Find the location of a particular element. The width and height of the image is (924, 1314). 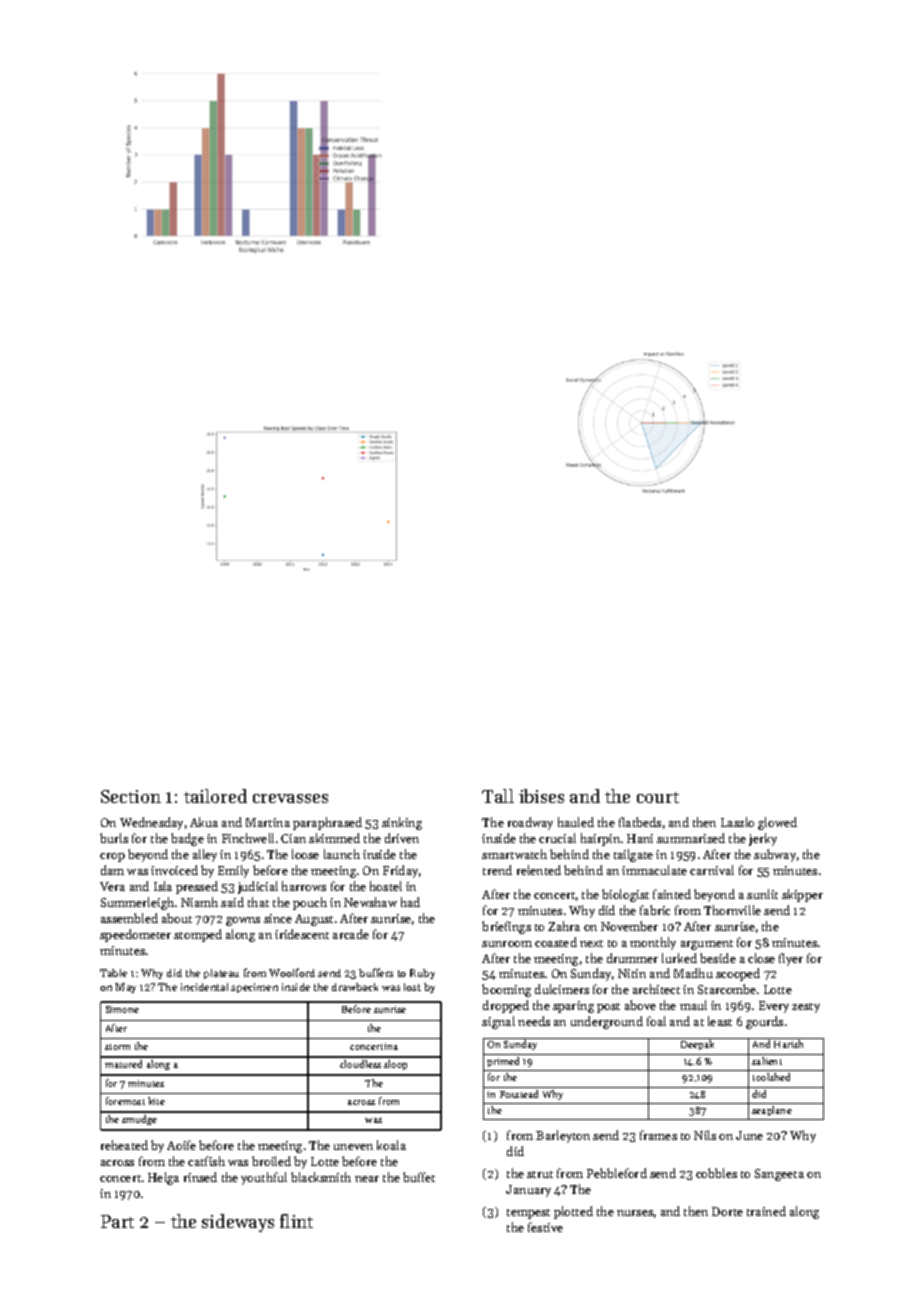

Barleyton is located at coordinates (563, 1136).
